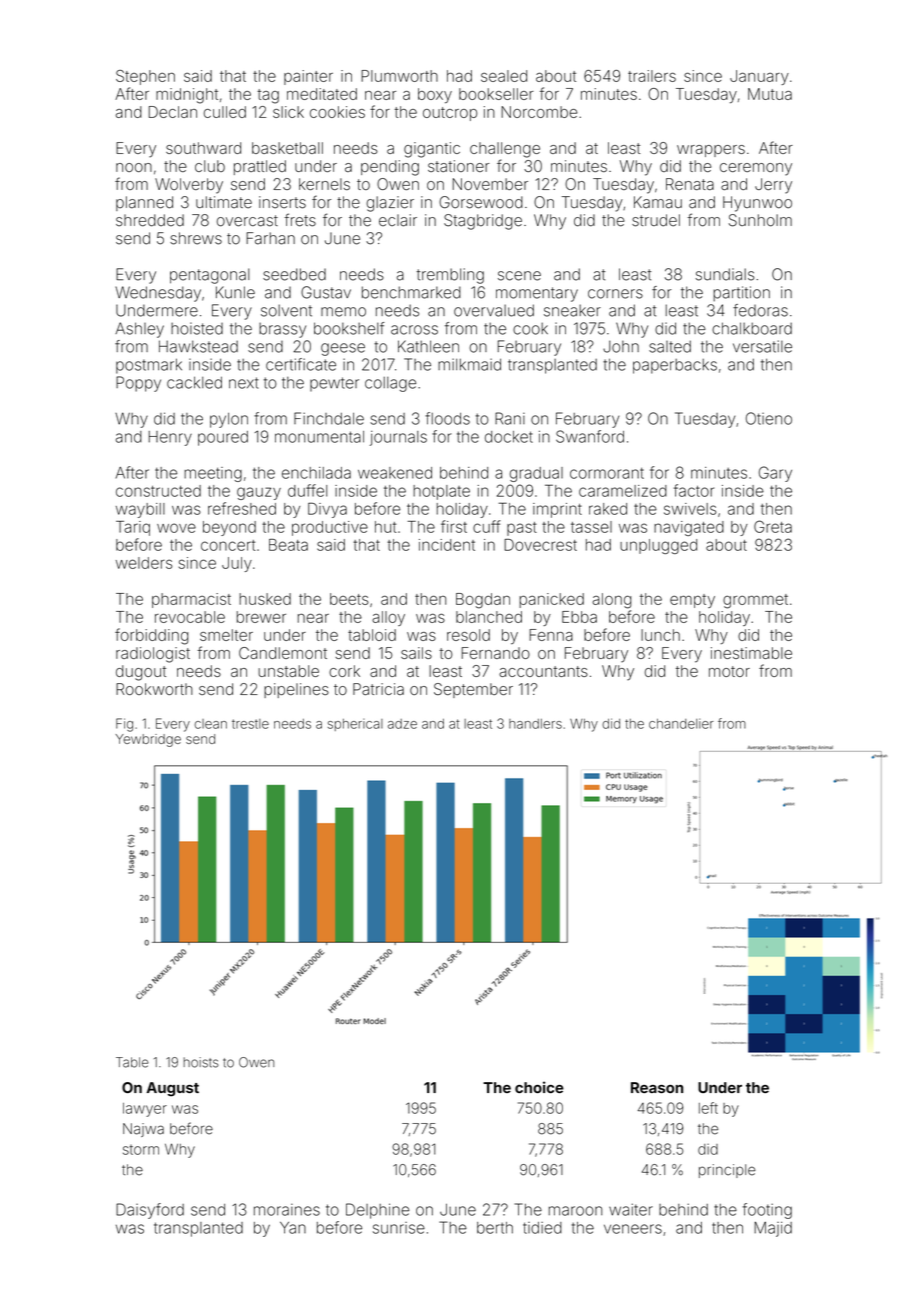 The image size is (908, 1316). Describe the element at coordinates (690, 184) in the document. I see `Renata` at that location.
